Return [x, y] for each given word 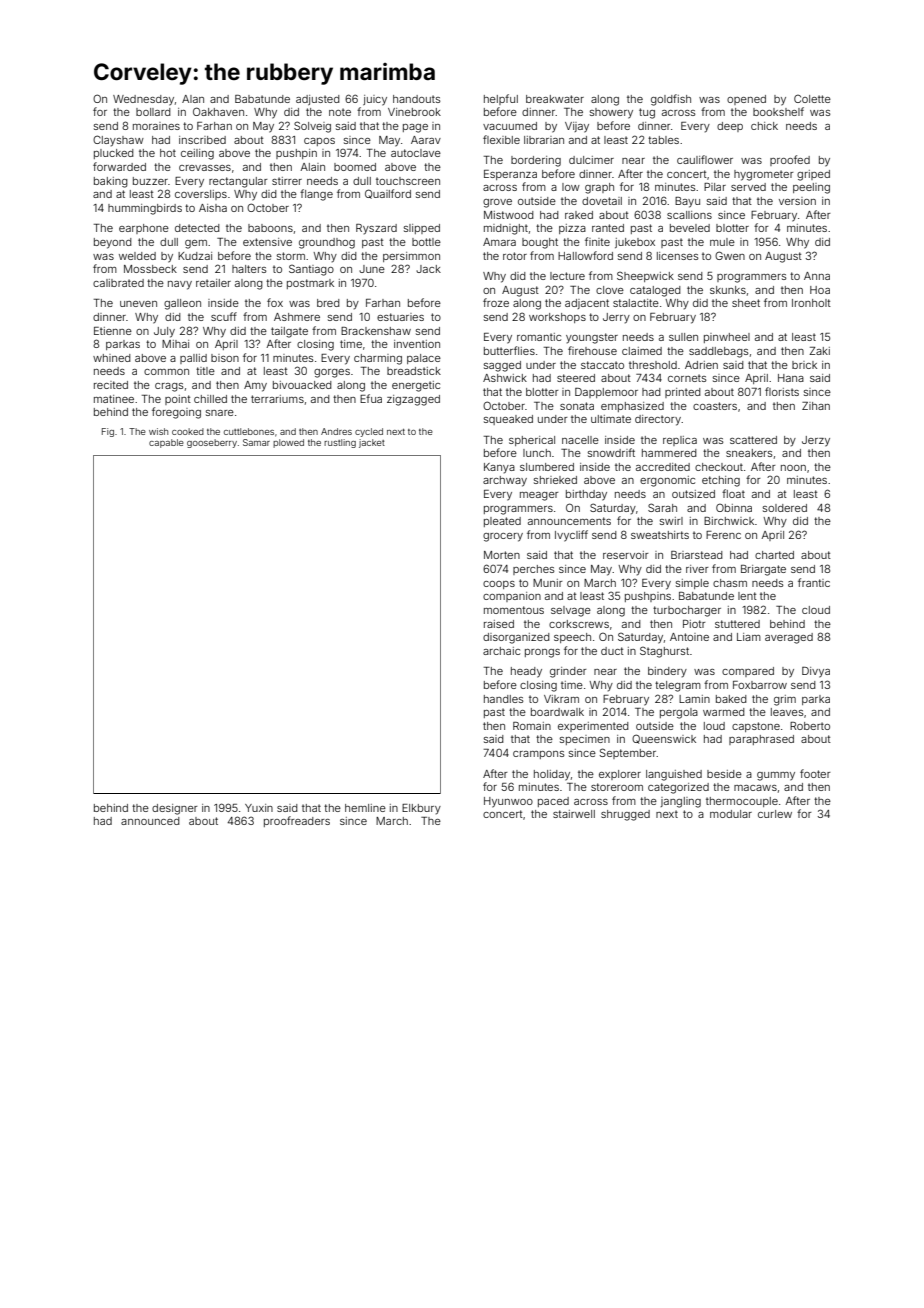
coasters [715, 406]
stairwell [574, 814]
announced [150, 821]
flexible [501, 139]
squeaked [508, 420]
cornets [687, 378]
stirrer [287, 181]
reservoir [625, 555]
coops [499, 585]
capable [166, 443]
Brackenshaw [376, 331]
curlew [775, 814]
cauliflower [705, 159]
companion [512, 597]
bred [328, 303]
